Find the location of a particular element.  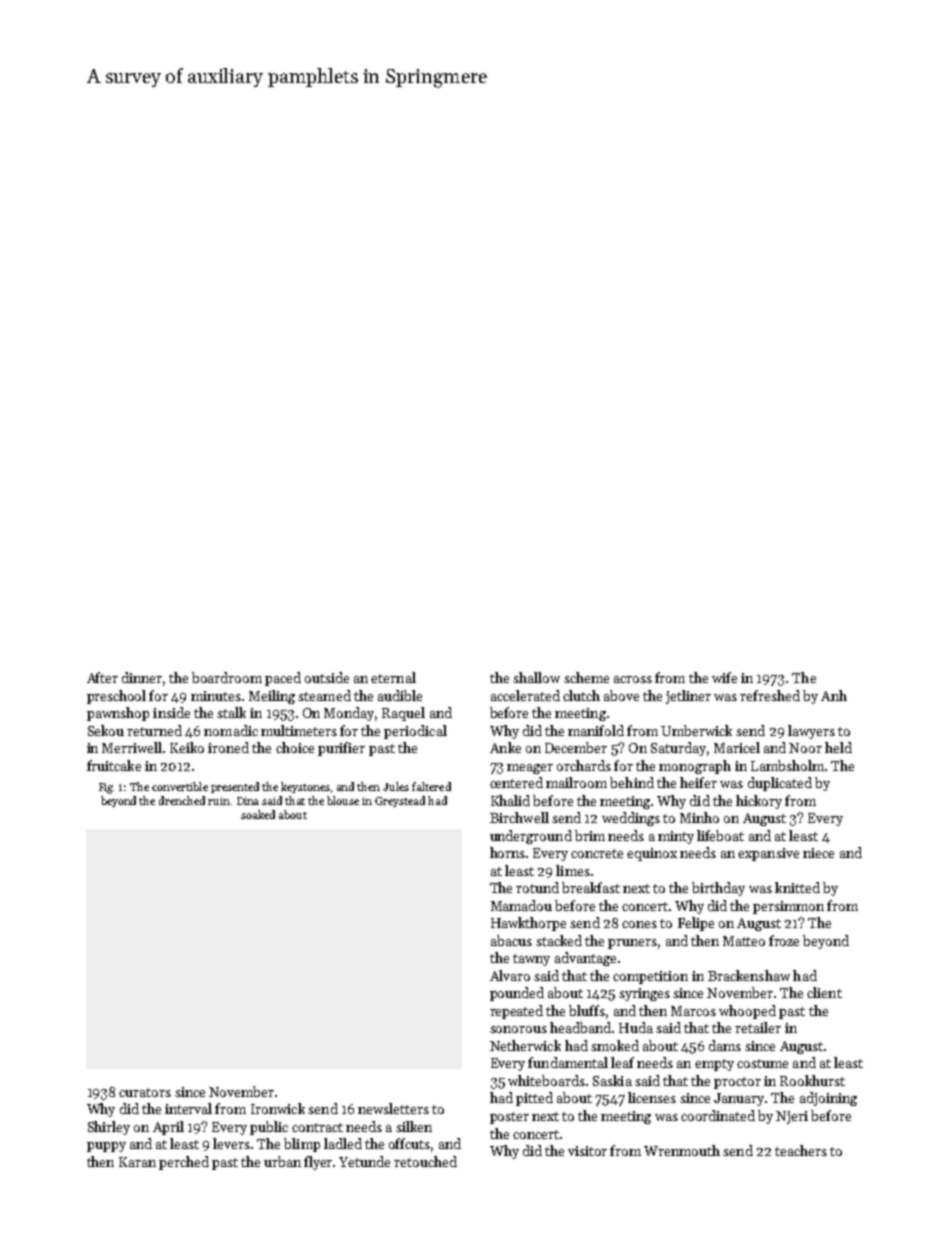

Fig is located at coordinates (106, 788).
